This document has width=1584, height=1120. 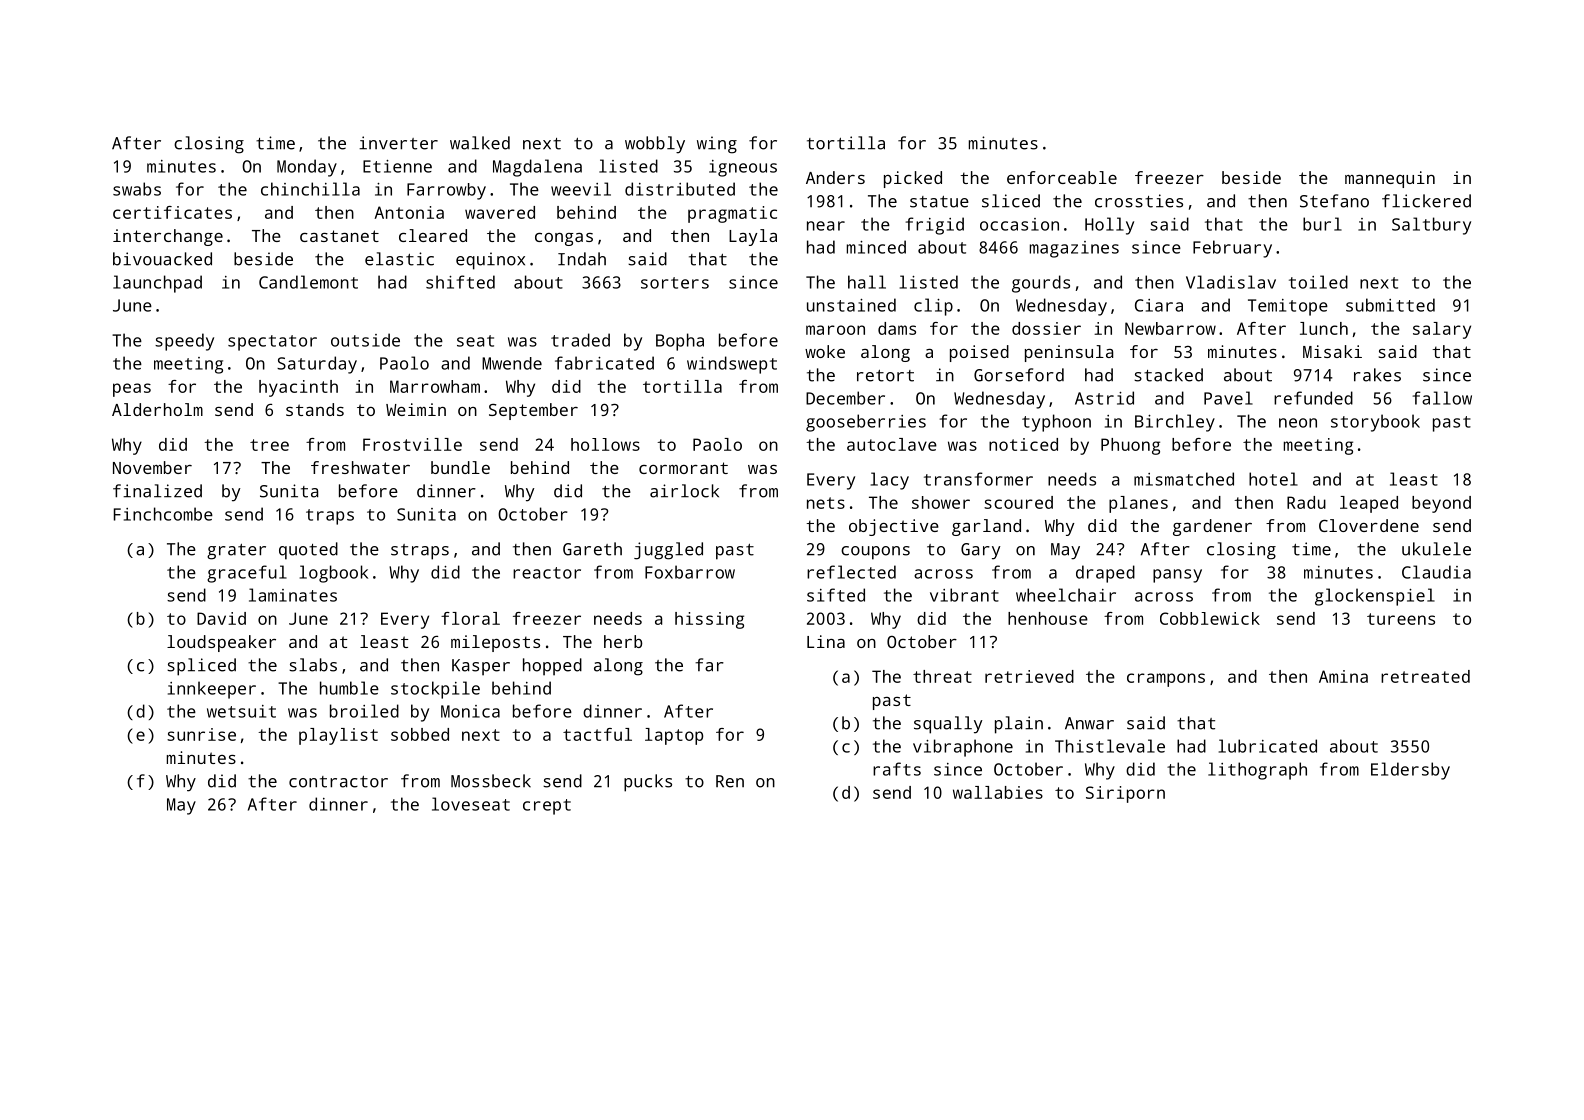 I want to click on Candlemont, so click(x=308, y=282).
